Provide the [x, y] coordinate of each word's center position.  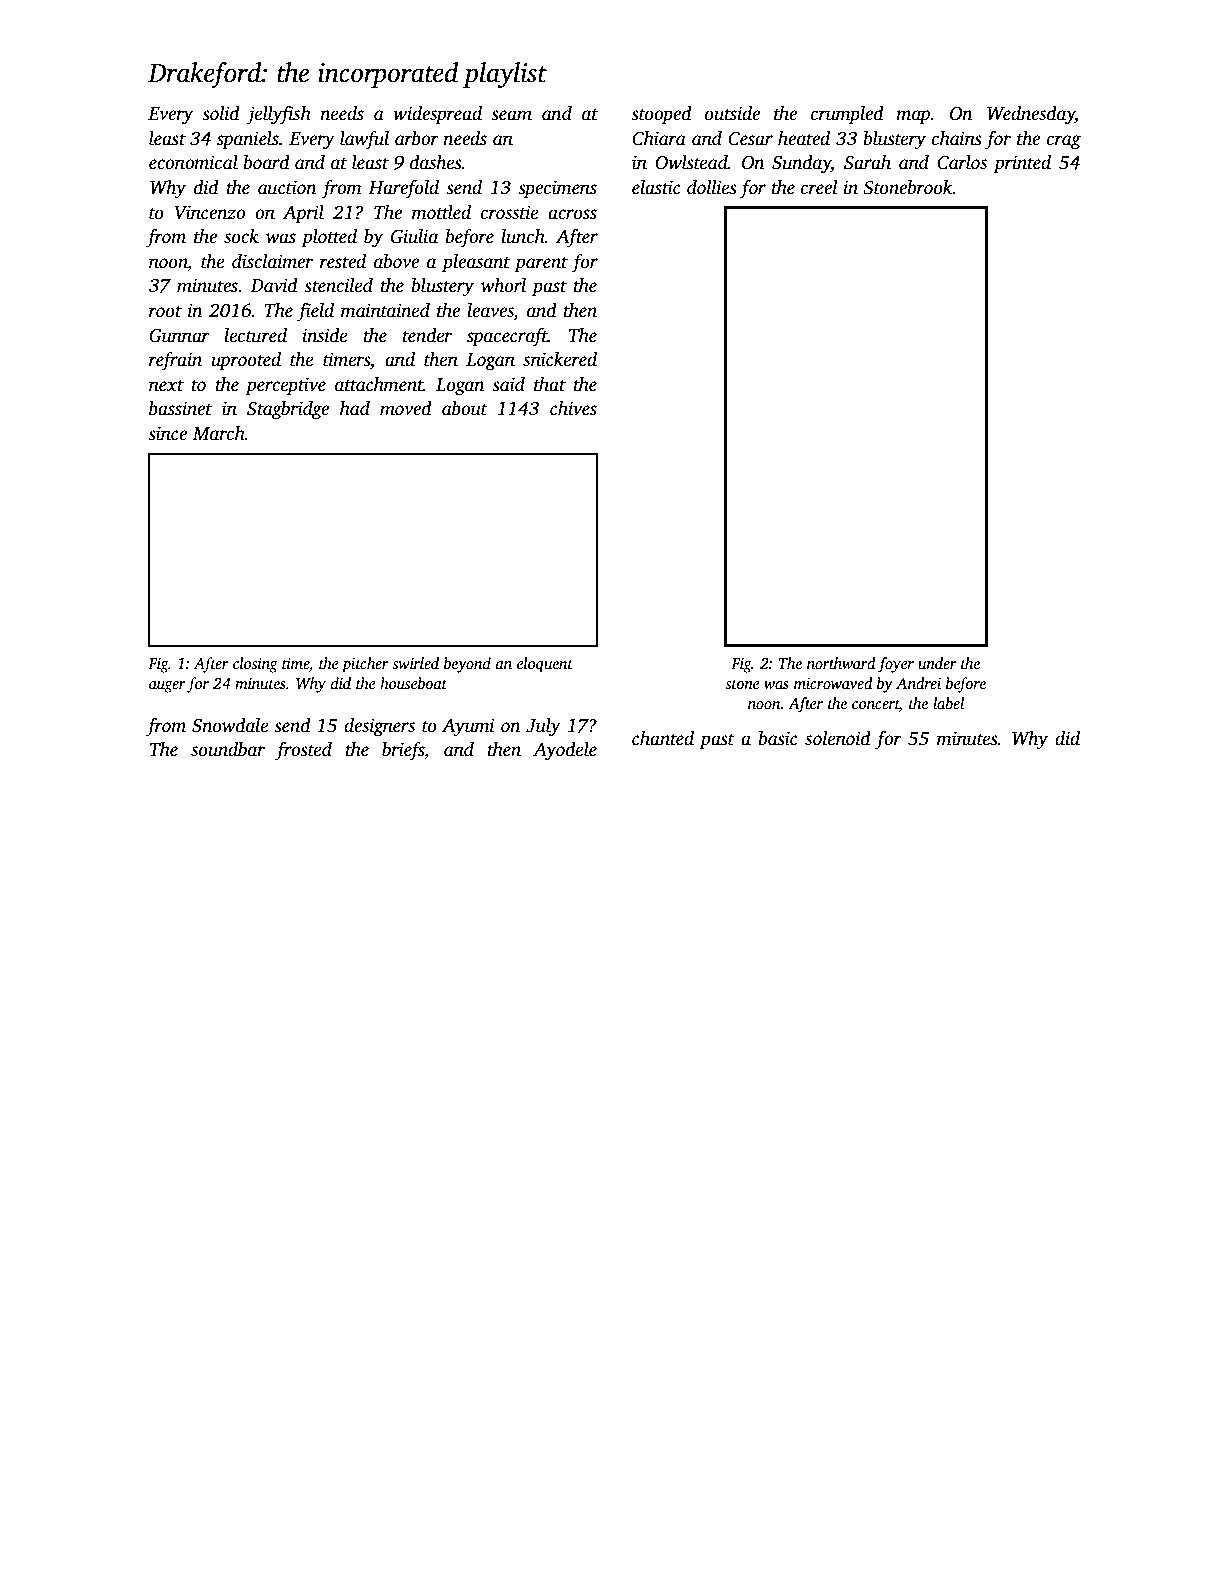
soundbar [228, 749]
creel [819, 187]
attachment [379, 384]
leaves [490, 311]
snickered [560, 359]
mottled [441, 212]
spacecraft [507, 337]
